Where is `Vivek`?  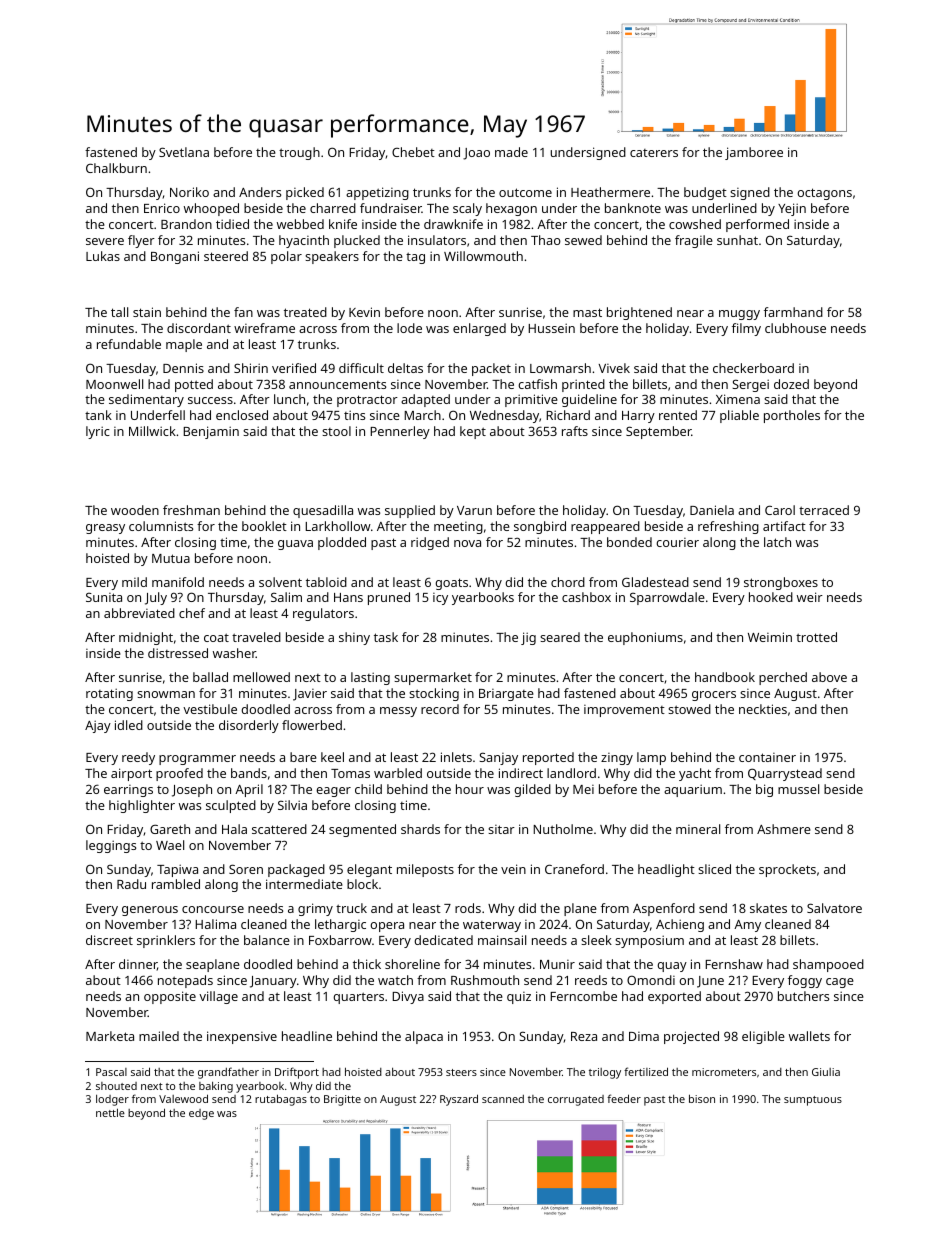 Vivek is located at coordinates (614, 368).
